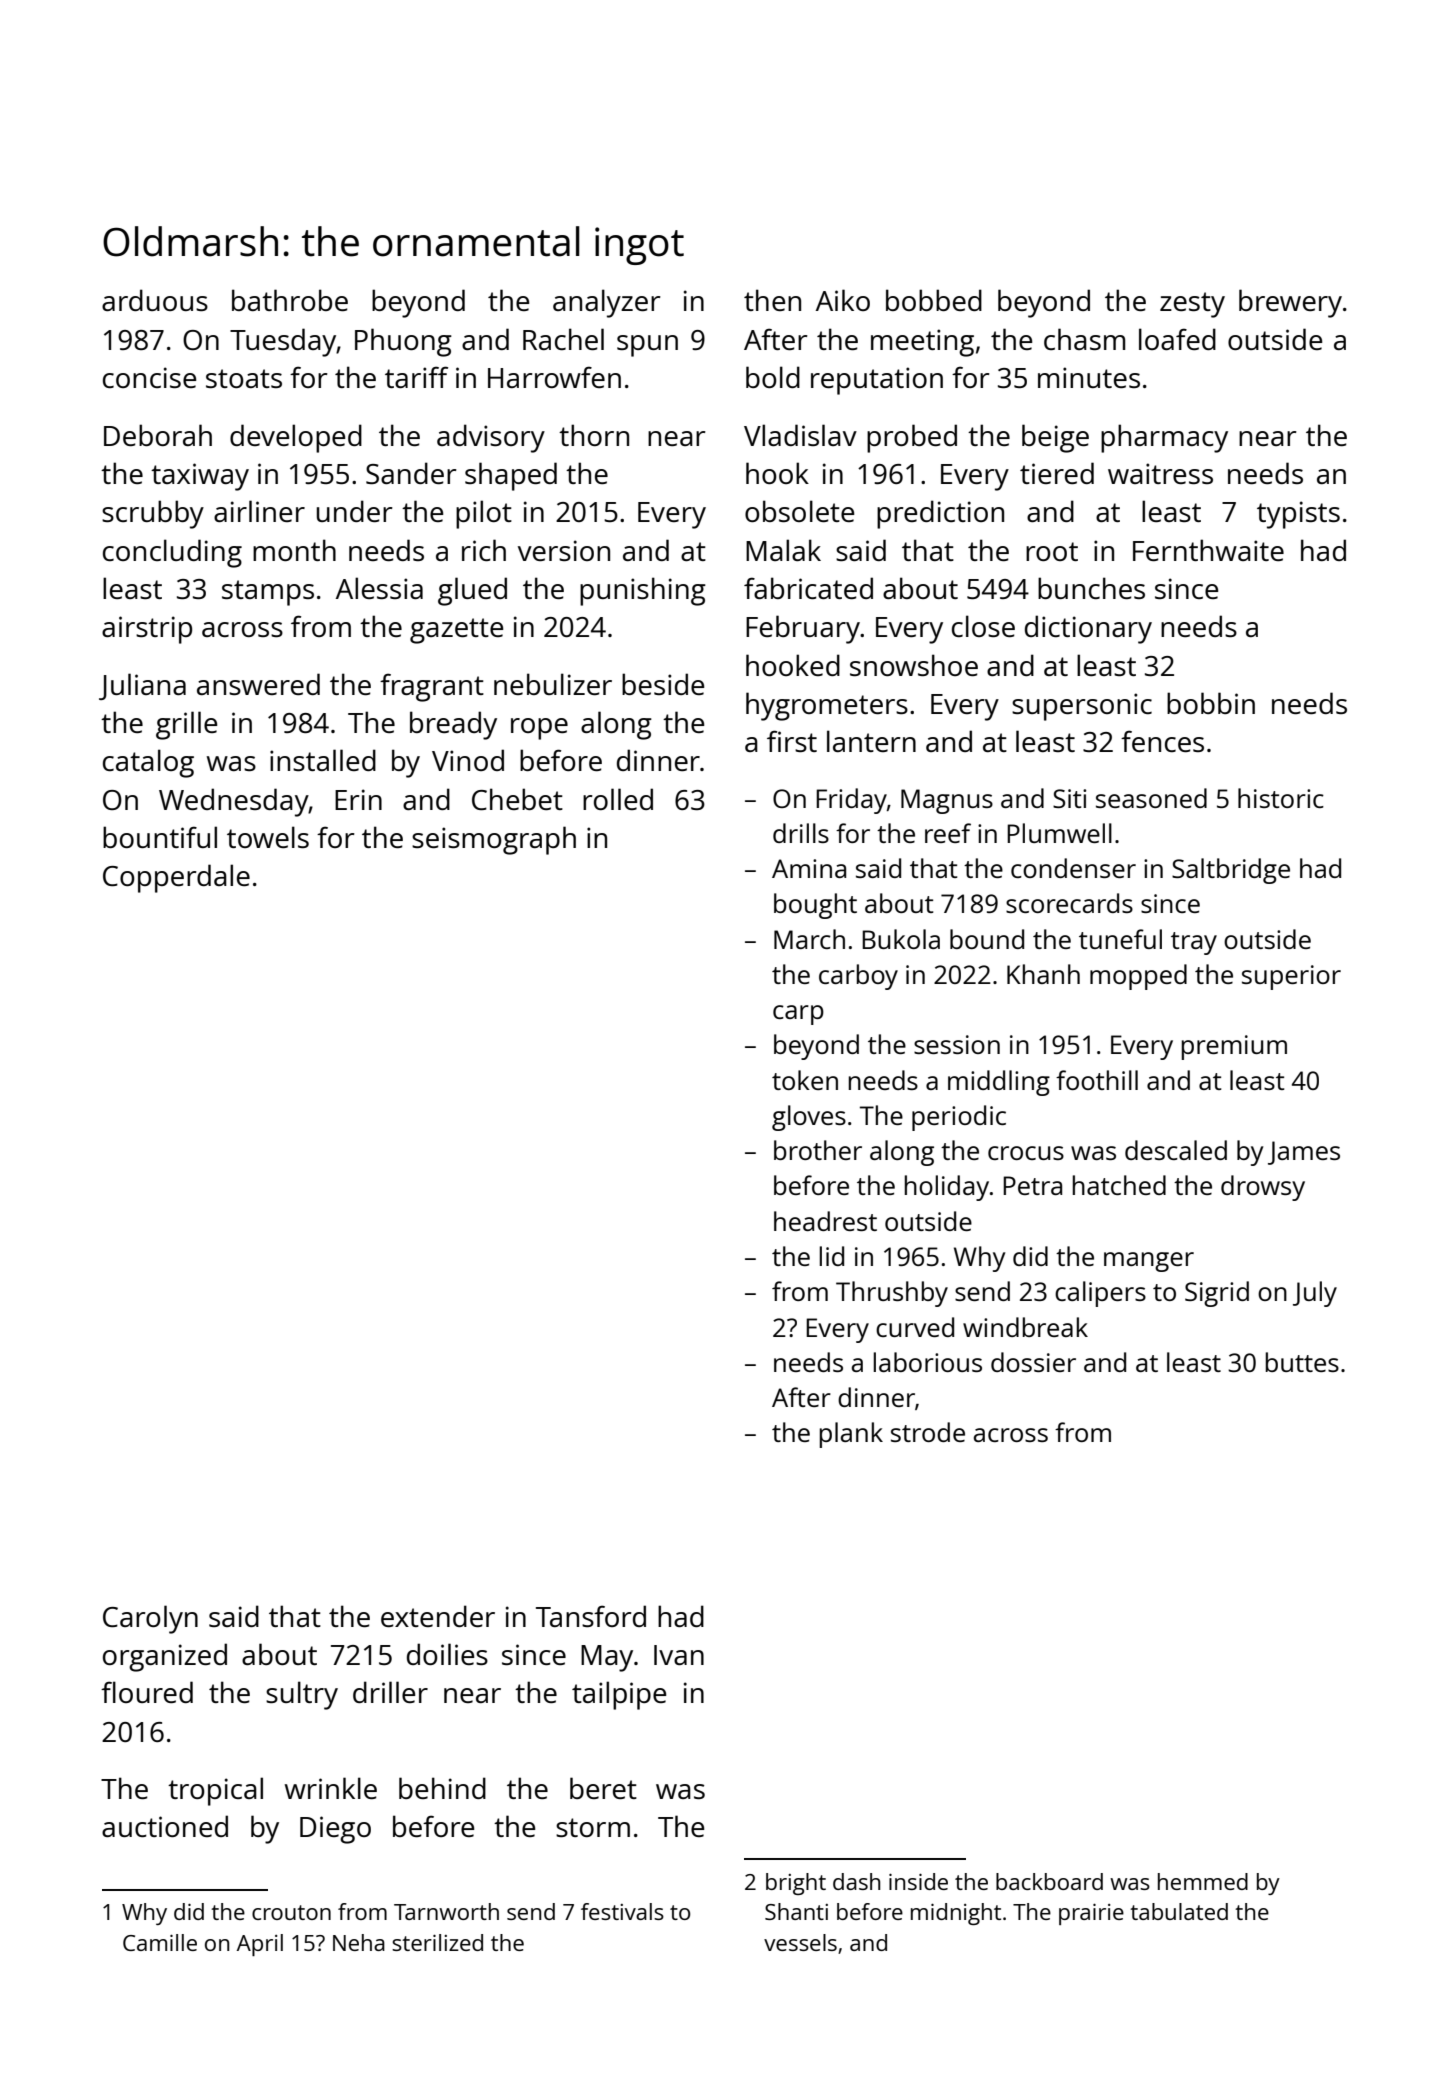 This image has height=2100, width=1450. I want to click on Tansford, so click(591, 1616).
